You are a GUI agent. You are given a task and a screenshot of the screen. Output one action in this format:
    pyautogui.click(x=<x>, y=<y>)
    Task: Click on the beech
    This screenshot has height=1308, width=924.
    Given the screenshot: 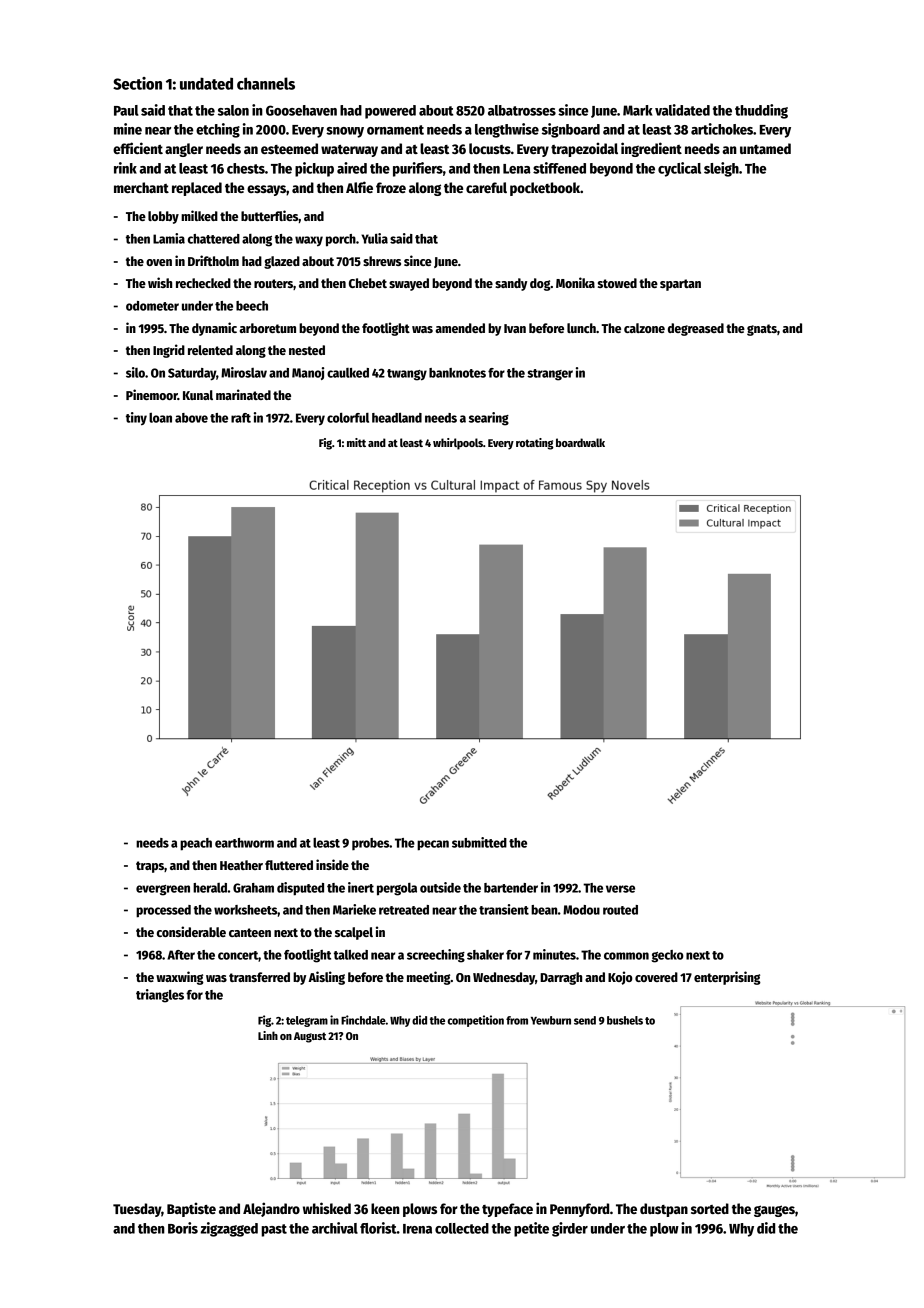 What is the action you would take?
    pyautogui.click(x=252, y=306)
